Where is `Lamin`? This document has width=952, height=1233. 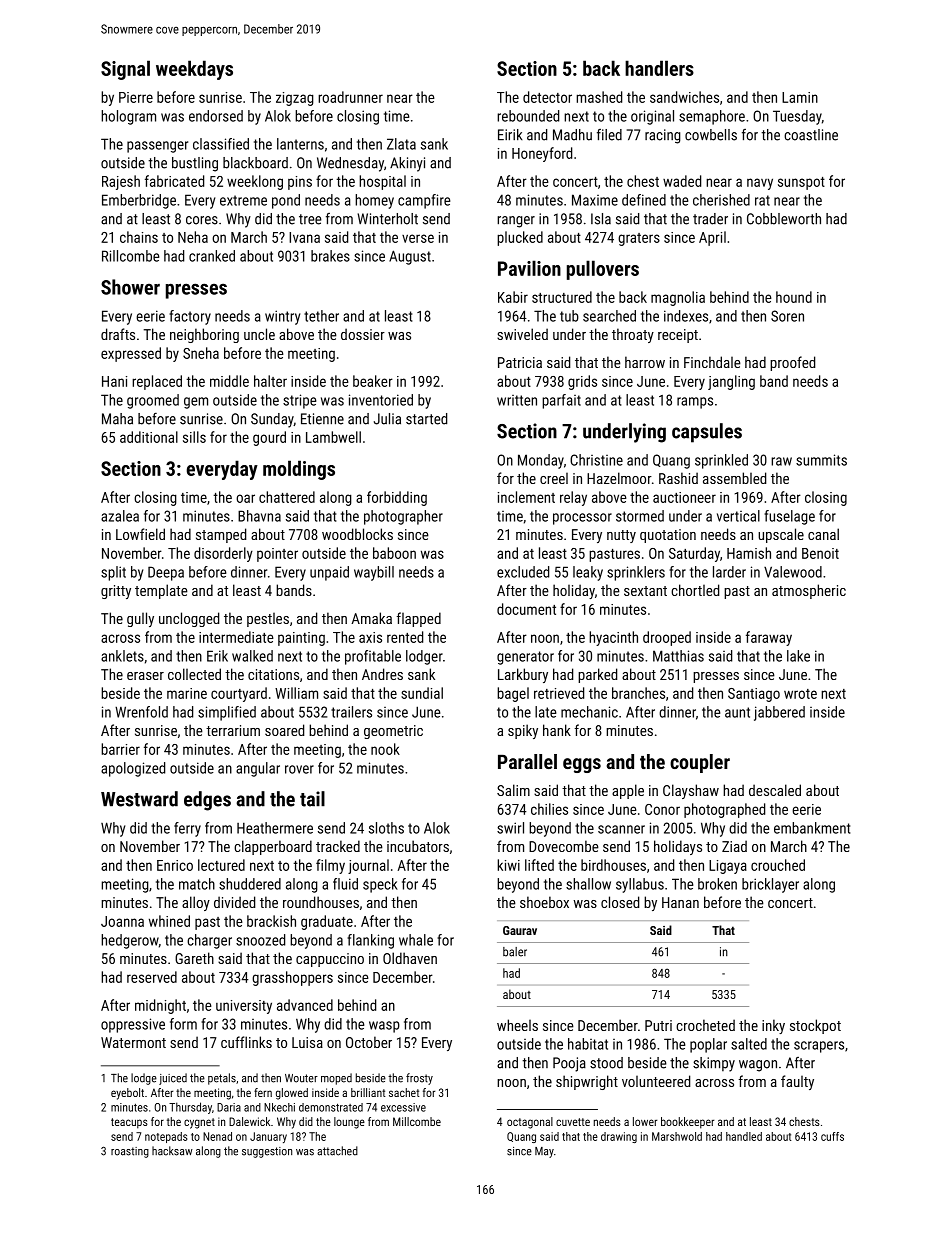
Lamin is located at coordinates (800, 97).
